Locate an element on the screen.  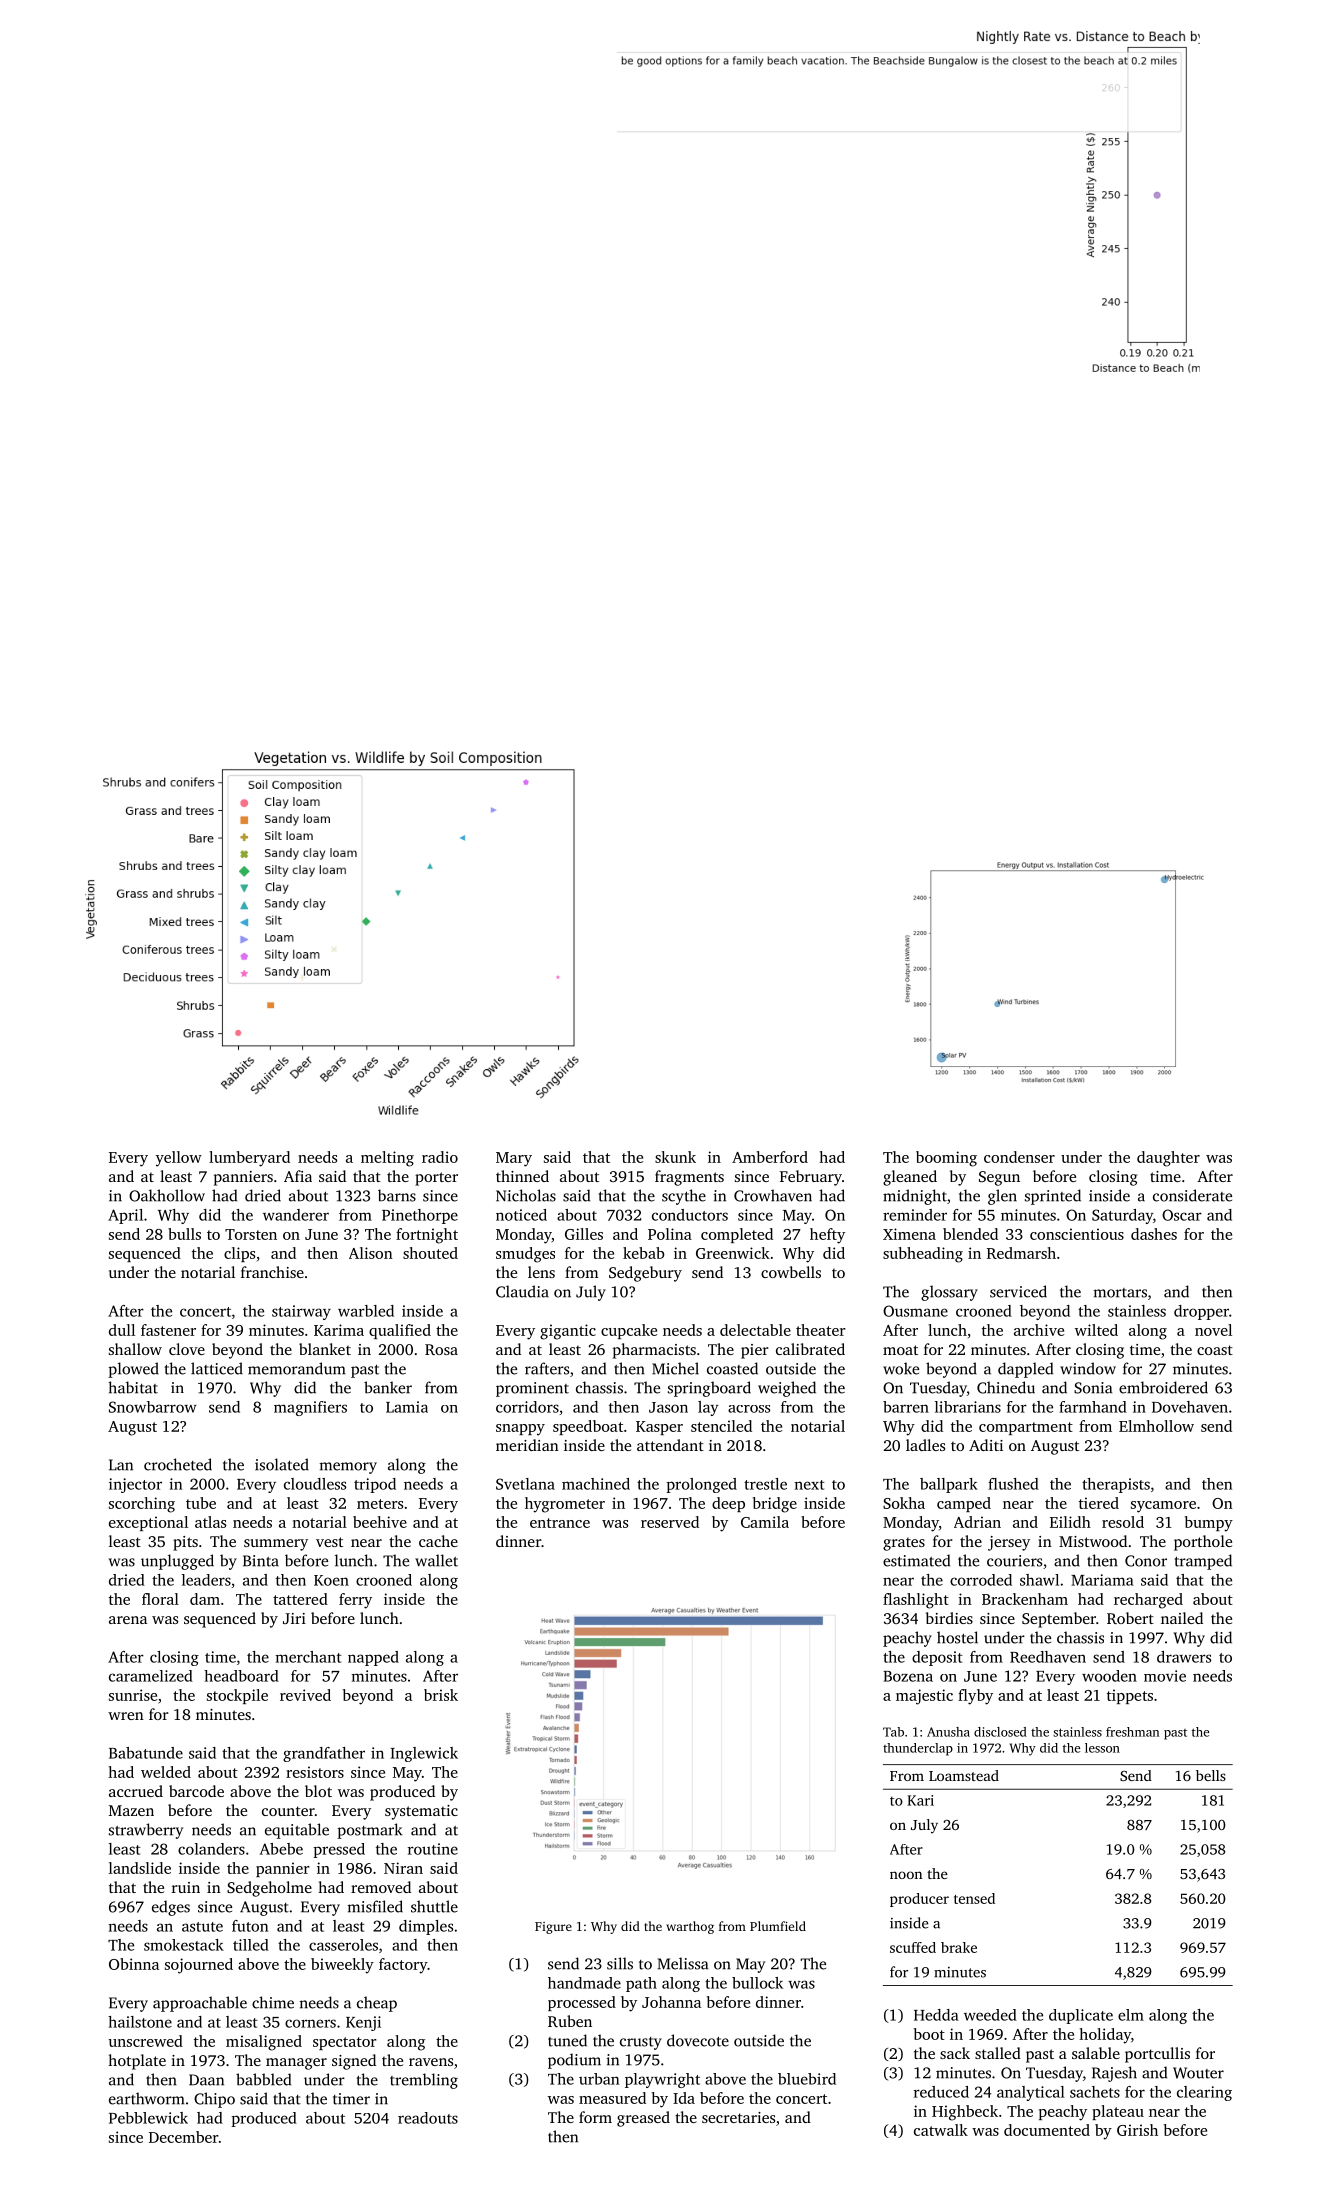
shuttle is located at coordinates (434, 1906).
